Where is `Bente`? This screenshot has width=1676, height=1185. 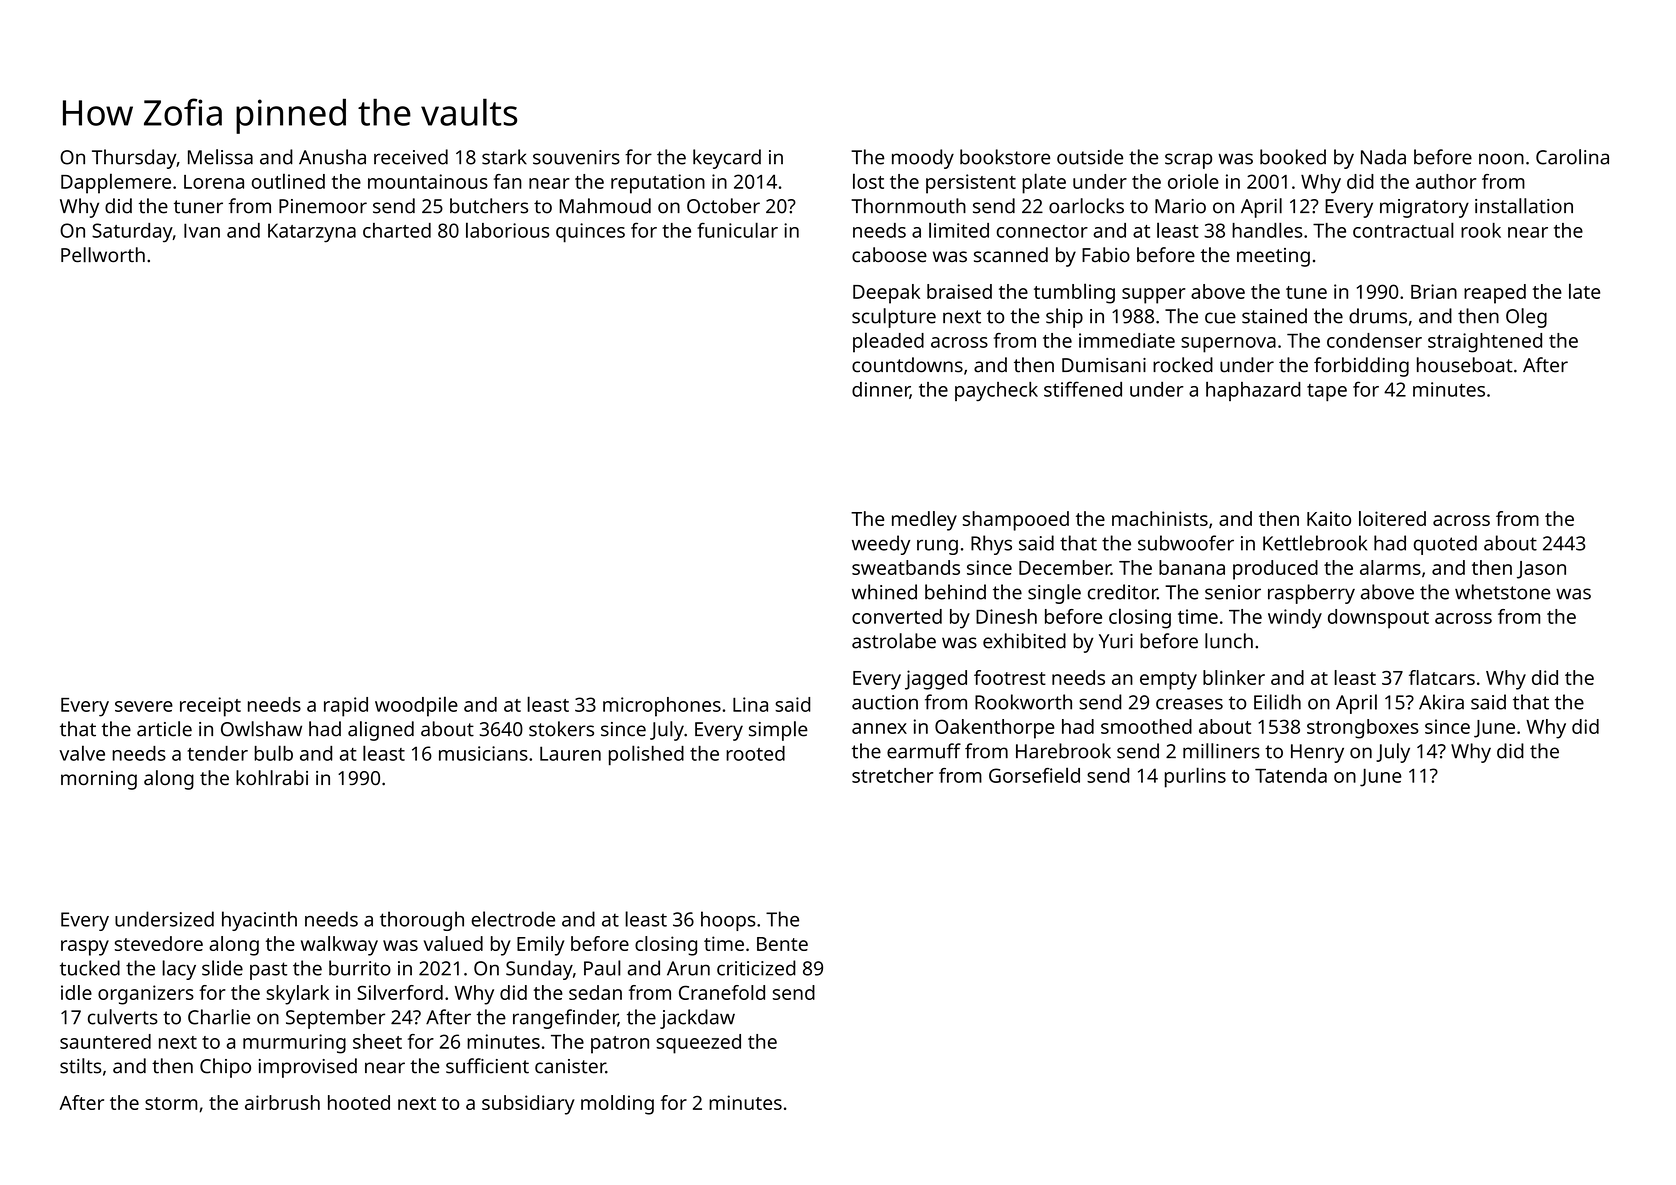 Bente is located at coordinates (782, 944).
